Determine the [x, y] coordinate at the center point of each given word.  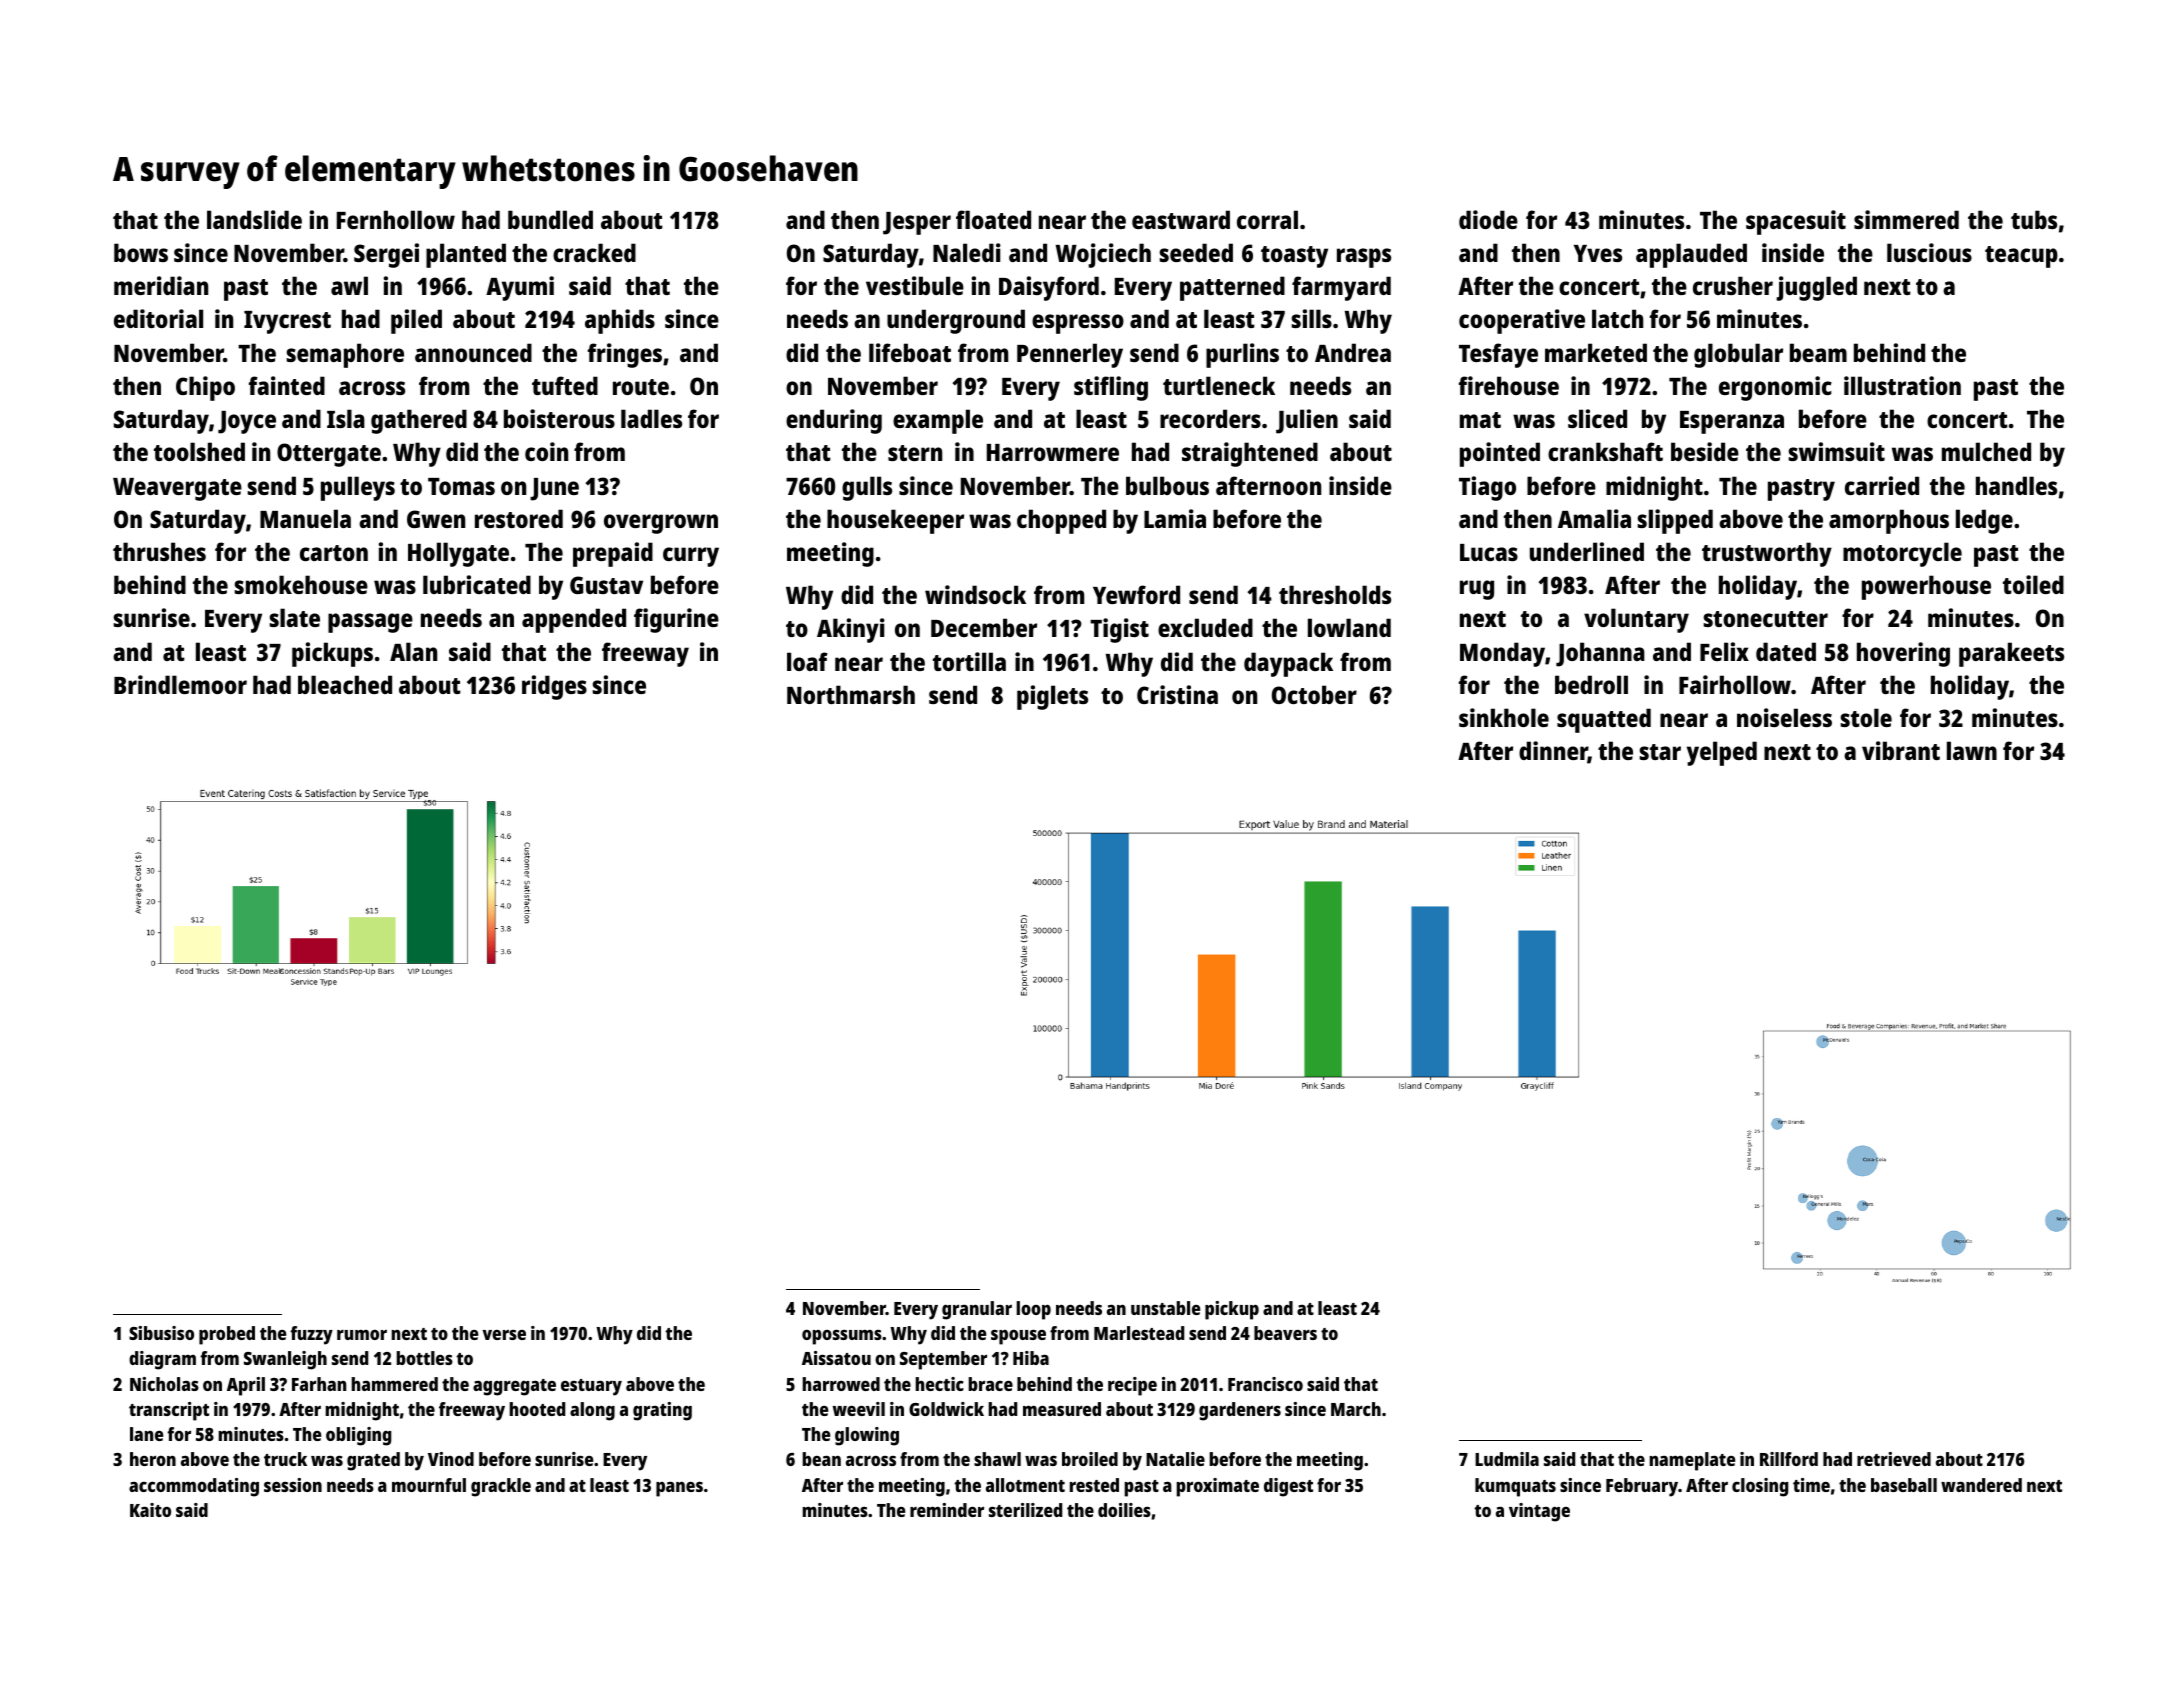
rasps [1364, 258]
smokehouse [301, 584]
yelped [1722, 753]
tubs [2034, 219]
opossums [842, 1337]
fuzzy [311, 1335]
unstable [1165, 1308]
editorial [158, 318]
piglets [1052, 697]
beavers [1285, 1333]
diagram [162, 1360]
